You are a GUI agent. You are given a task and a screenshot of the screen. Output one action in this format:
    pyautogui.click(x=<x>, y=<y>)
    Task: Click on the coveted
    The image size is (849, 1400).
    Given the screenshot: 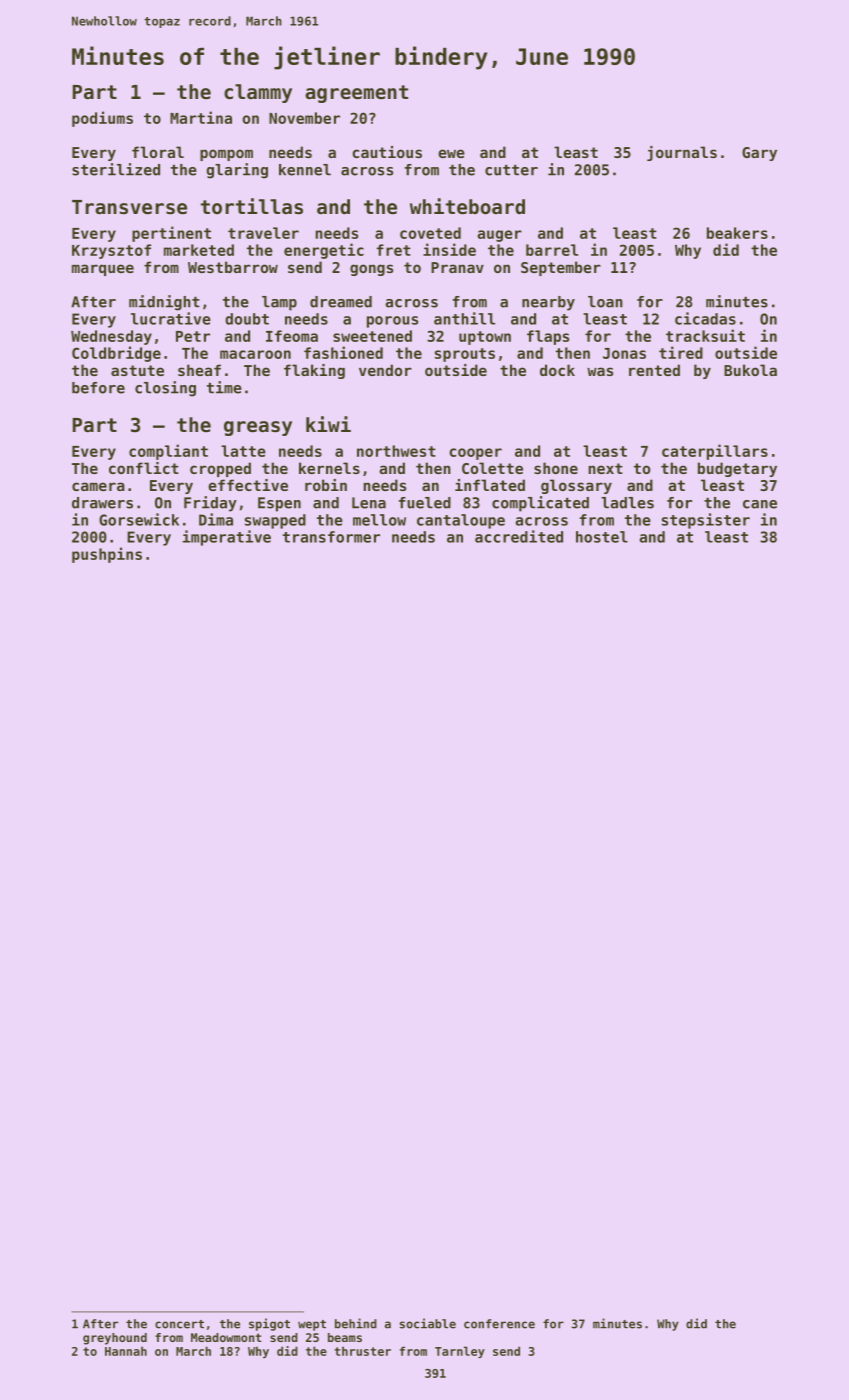 What is the action you would take?
    pyautogui.click(x=430, y=233)
